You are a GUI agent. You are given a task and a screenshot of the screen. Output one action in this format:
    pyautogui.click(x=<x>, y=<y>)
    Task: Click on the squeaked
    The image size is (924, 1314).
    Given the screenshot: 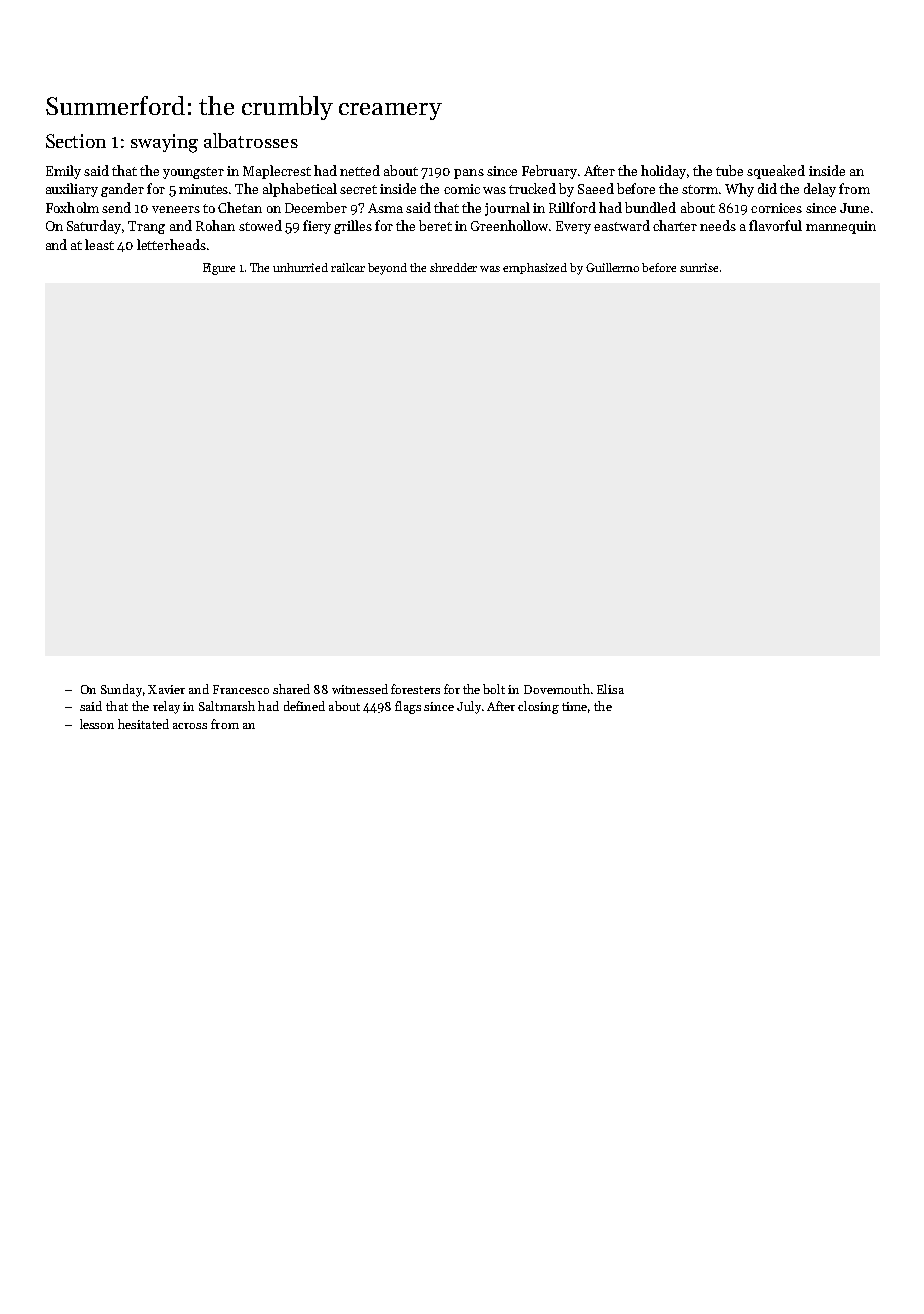 What is the action you would take?
    pyautogui.click(x=776, y=172)
